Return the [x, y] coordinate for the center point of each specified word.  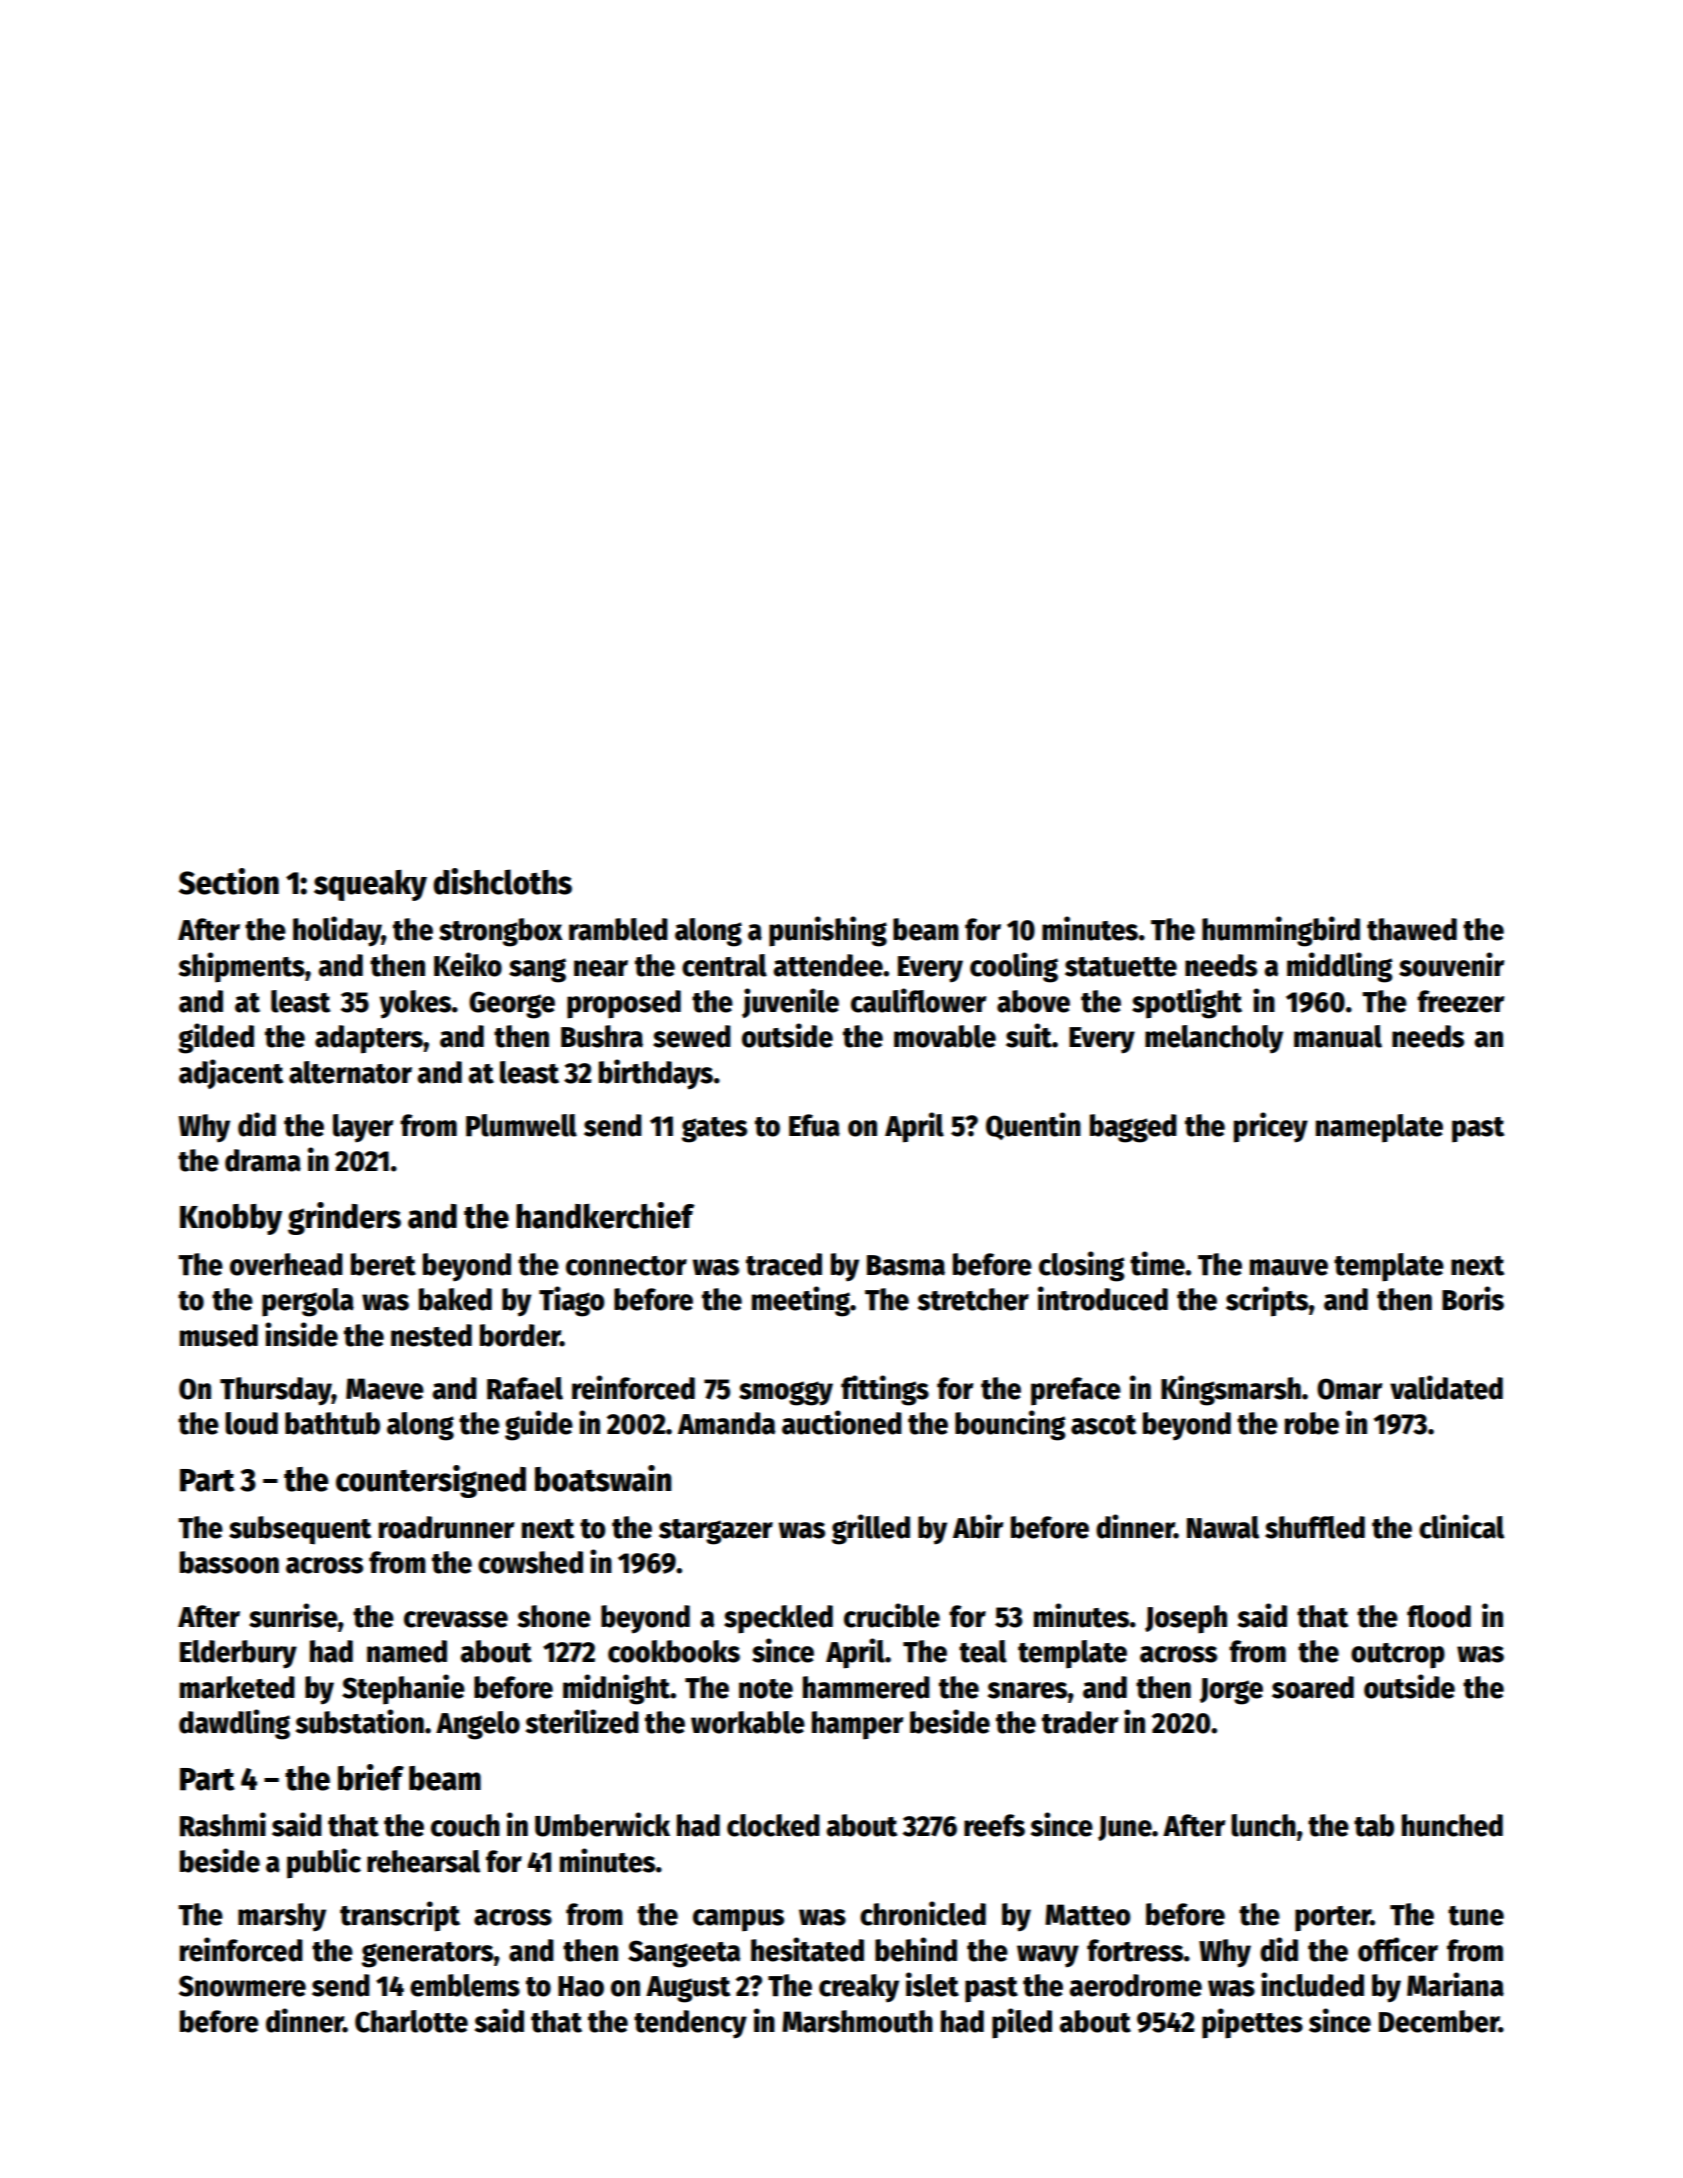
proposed [624, 1004]
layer [363, 1128]
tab [1374, 1825]
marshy [282, 1917]
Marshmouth [857, 2021]
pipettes [1252, 2023]
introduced [1103, 1298]
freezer [1460, 1001]
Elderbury [238, 1654]
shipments [242, 967]
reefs [994, 1825]
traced [784, 1264]
